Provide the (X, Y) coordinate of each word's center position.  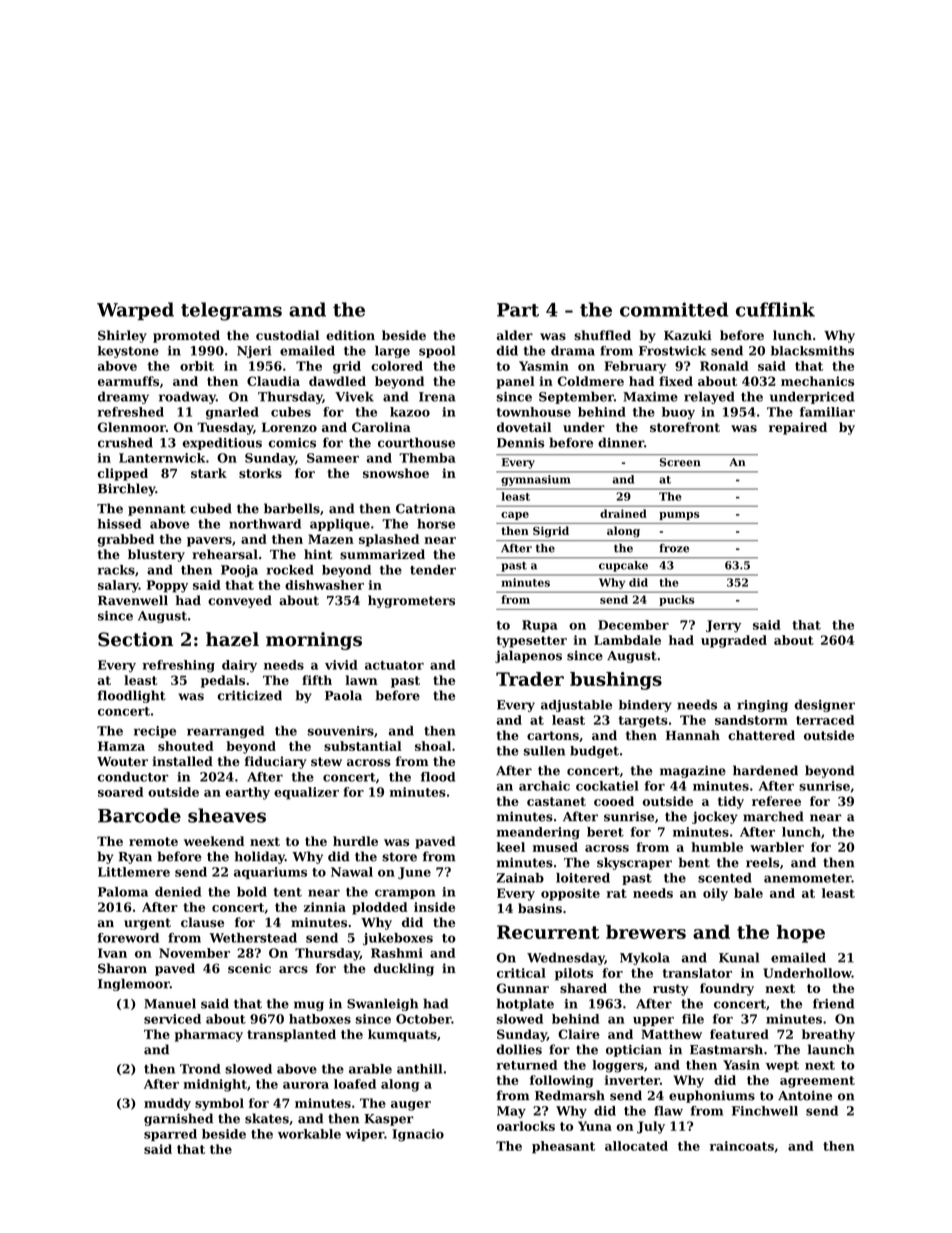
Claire (579, 1034)
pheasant (563, 1147)
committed (674, 309)
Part (518, 310)
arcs (293, 970)
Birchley (126, 489)
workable (309, 1134)
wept (782, 1066)
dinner (621, 442)
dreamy (123, 397)
